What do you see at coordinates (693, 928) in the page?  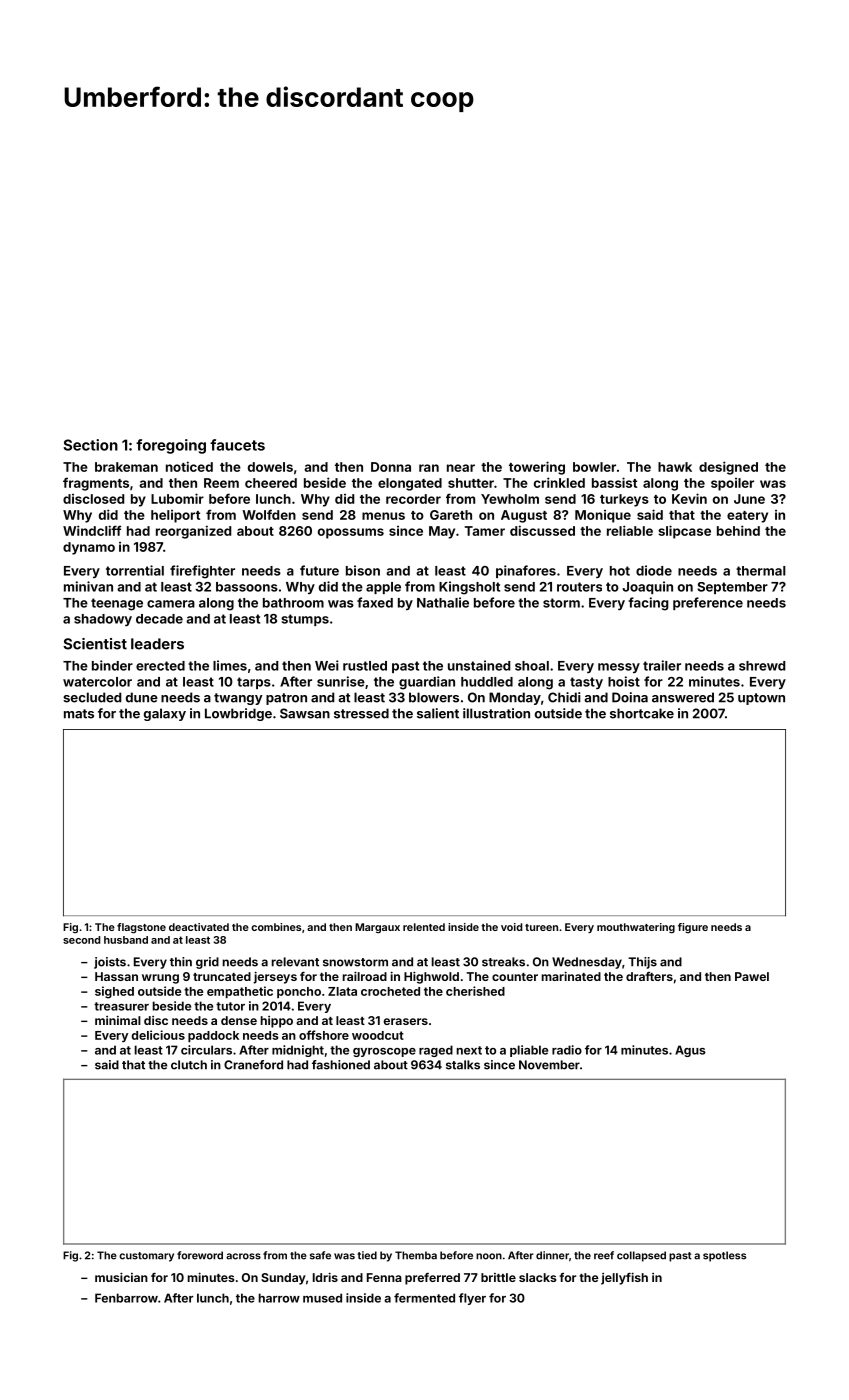 I see `figure` at bounding box center [693, 928].
